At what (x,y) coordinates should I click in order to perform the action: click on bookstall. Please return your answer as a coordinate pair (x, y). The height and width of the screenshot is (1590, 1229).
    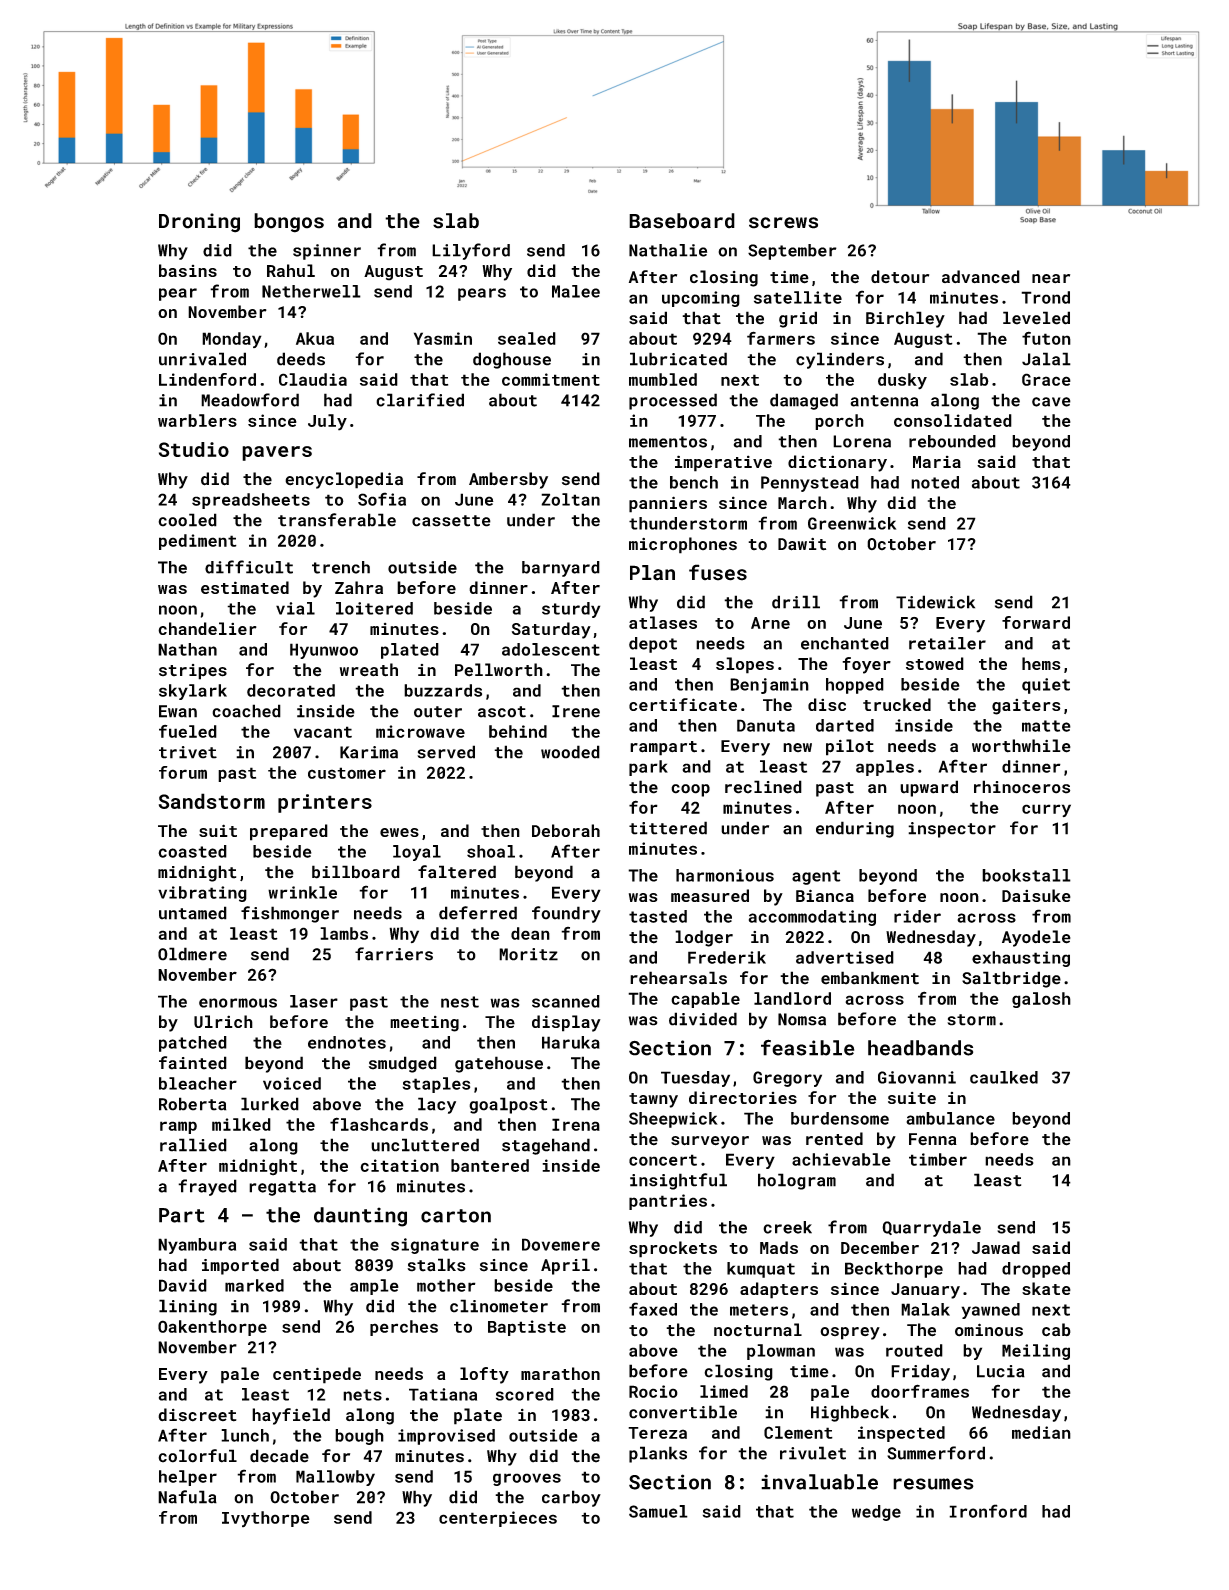
    Looking at the image, I should click on (1026, 875).
